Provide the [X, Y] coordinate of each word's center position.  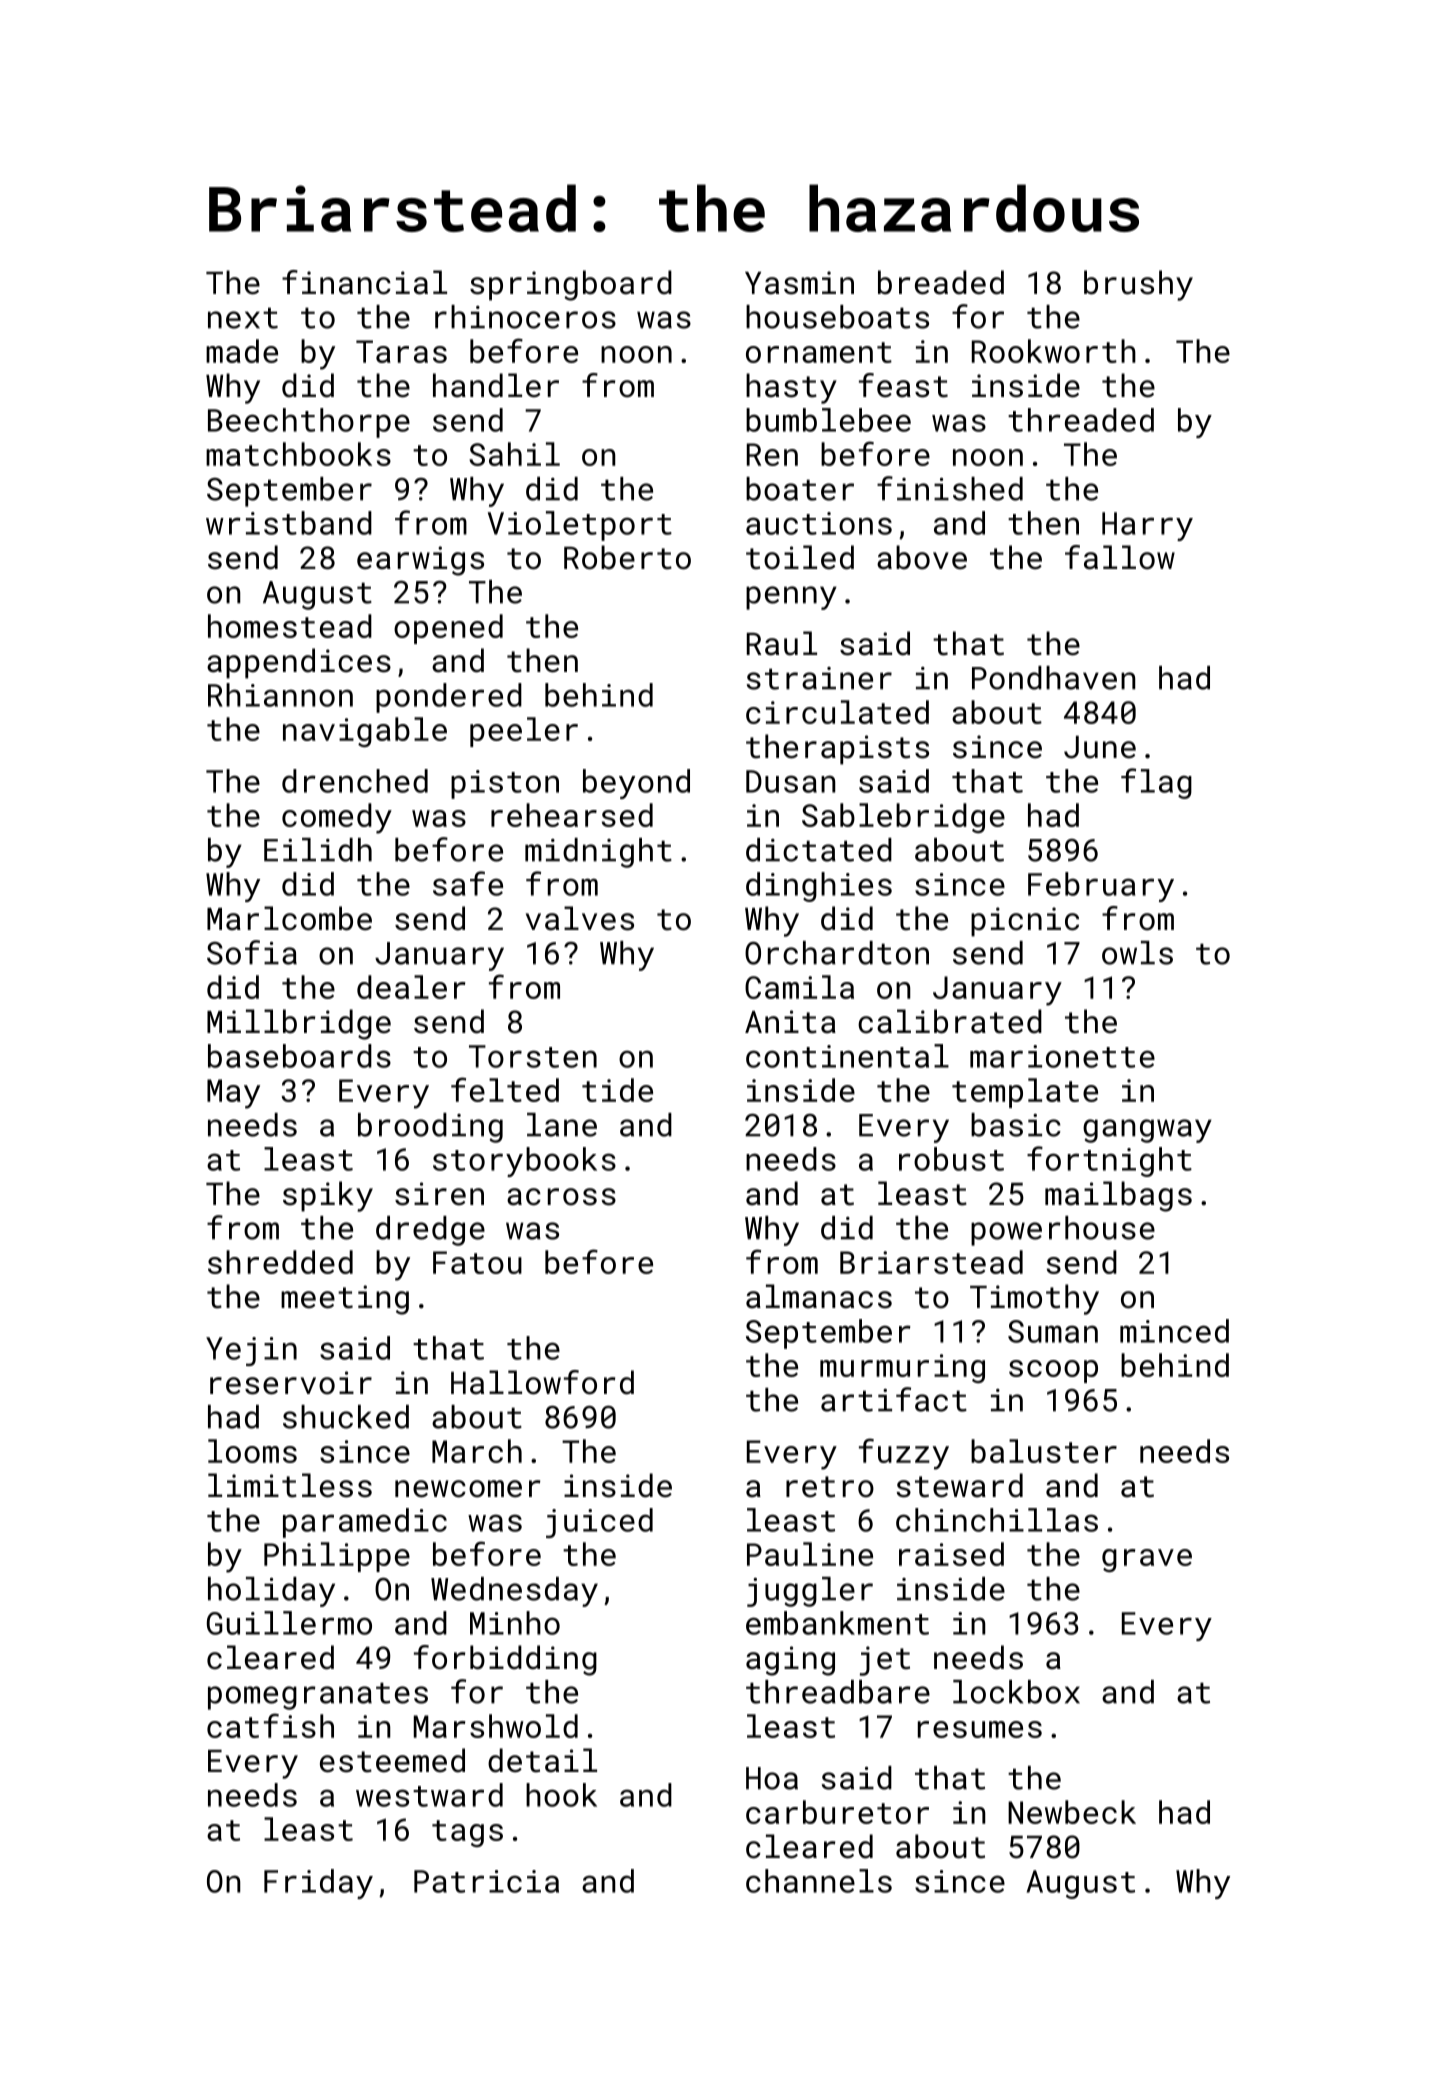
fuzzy [904, 1454]
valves [580, 918]
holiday [271, 1592]
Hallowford [542, 1382]
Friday [318, 1884]
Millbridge [299, 1024]
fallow [1120, 557]
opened [448, 629]
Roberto [627, 557]
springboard [571, 285]
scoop [1053, 1371]
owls [1137, 953]
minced [1174, 1331]
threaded [1081, 420]
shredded [280, 1262]
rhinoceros [525, 317]
